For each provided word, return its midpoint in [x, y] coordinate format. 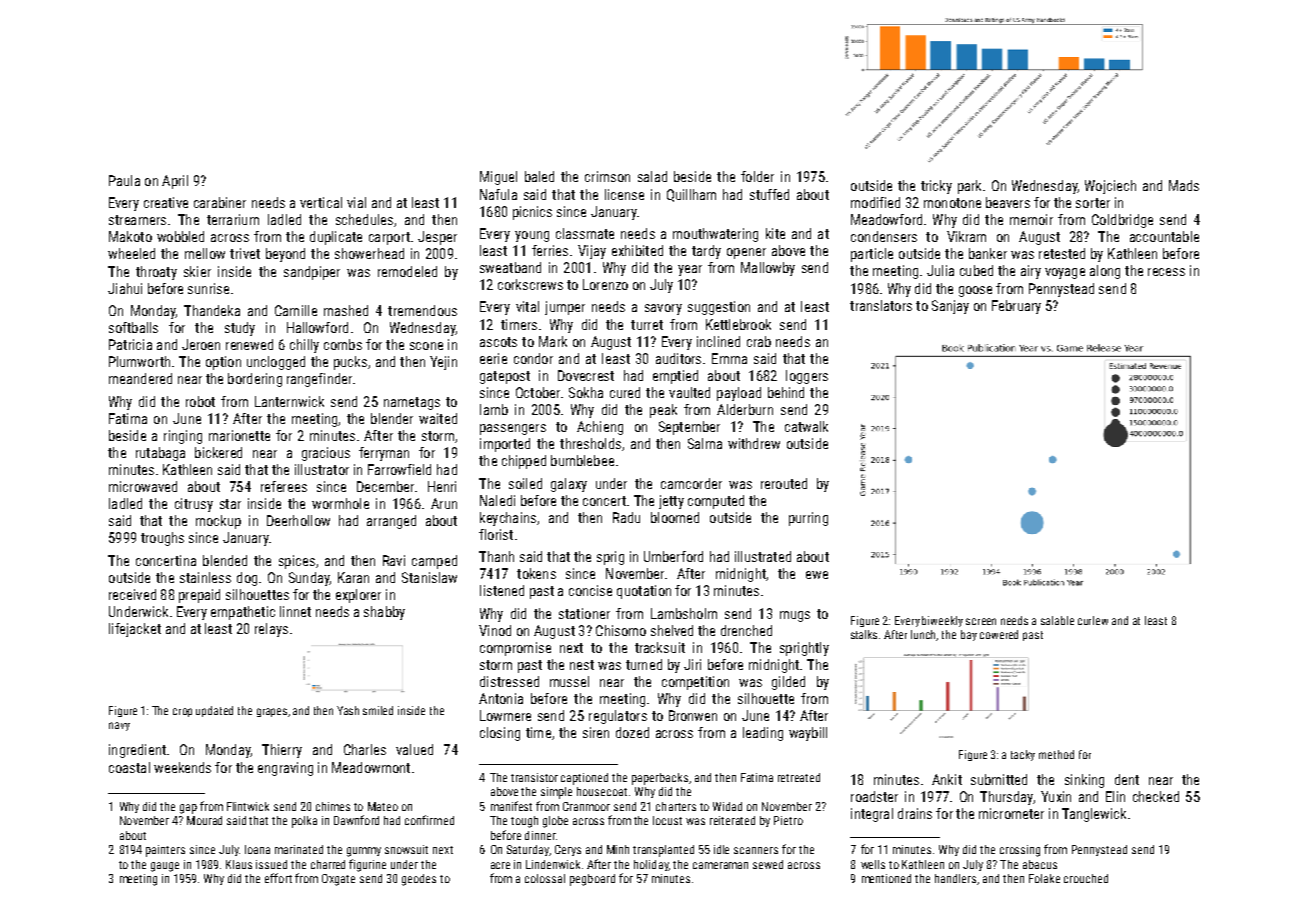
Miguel [498, 178]
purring [808, 519]
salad [652, 176]
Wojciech [1110, 187]
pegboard [592, 880]
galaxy [569, 485]
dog [247, 579]
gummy [364, 852]
